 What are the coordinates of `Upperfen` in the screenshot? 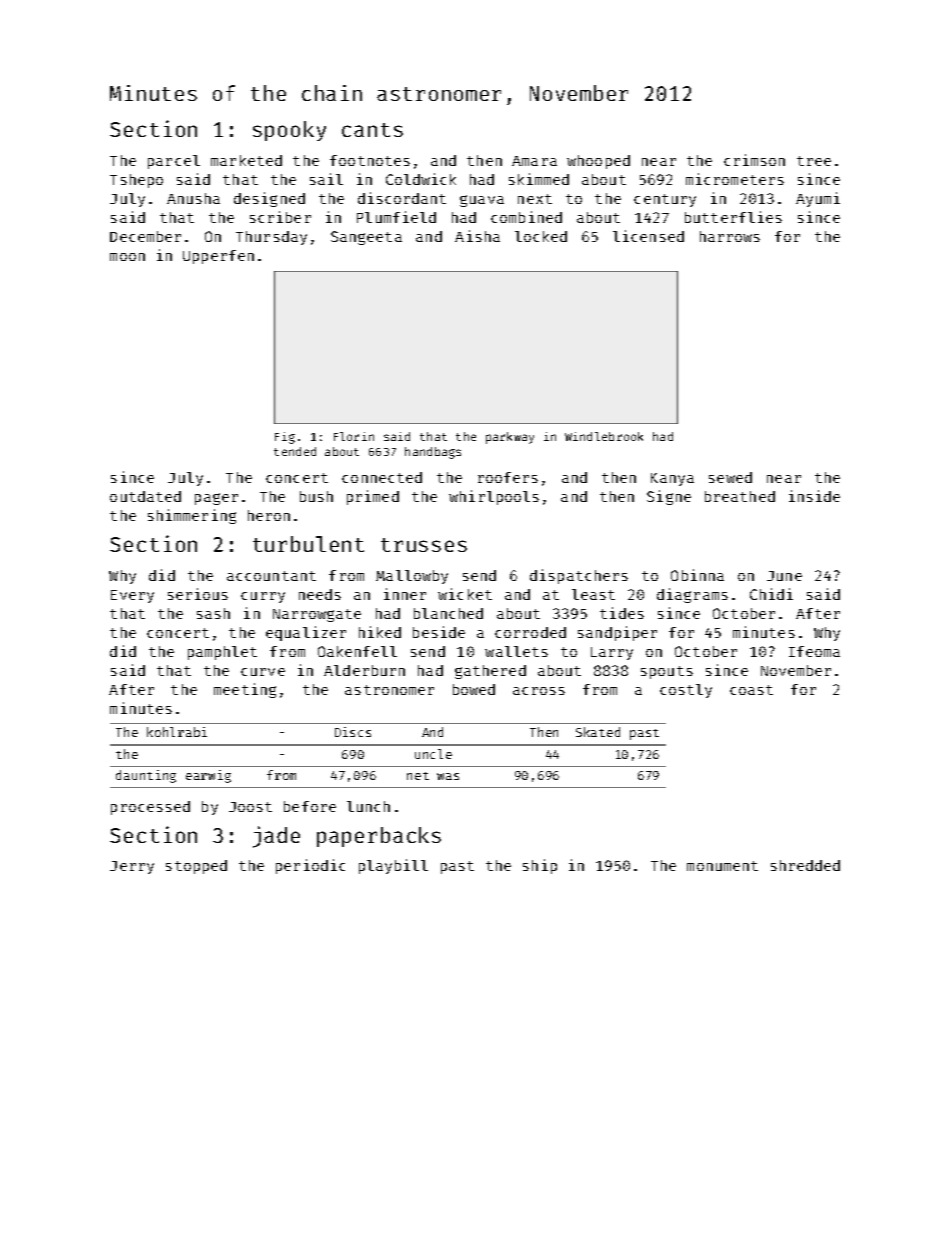 It's located at (218, 257).
